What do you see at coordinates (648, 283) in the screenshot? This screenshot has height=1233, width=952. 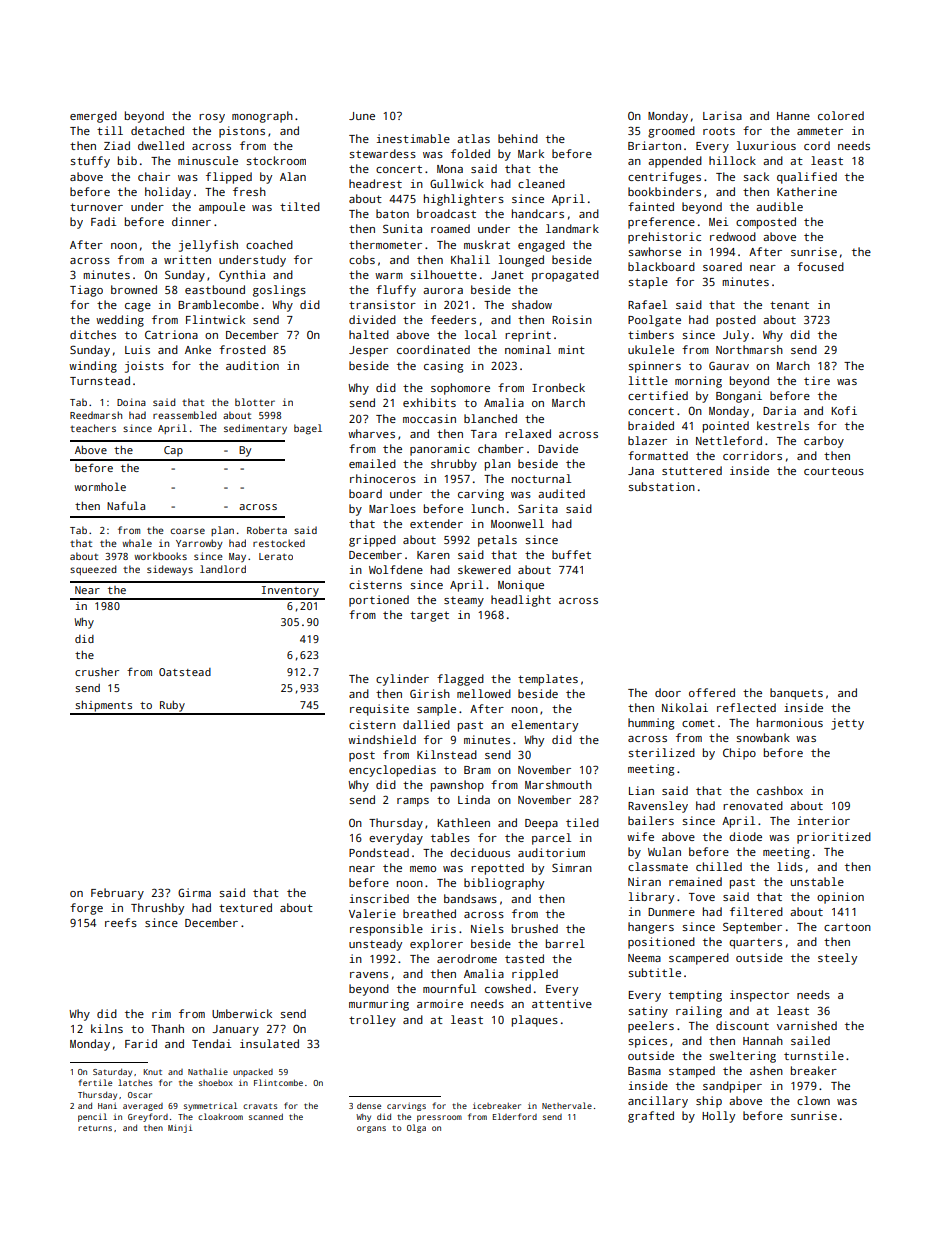 I see `staple` at bounding box center [648, 283].
